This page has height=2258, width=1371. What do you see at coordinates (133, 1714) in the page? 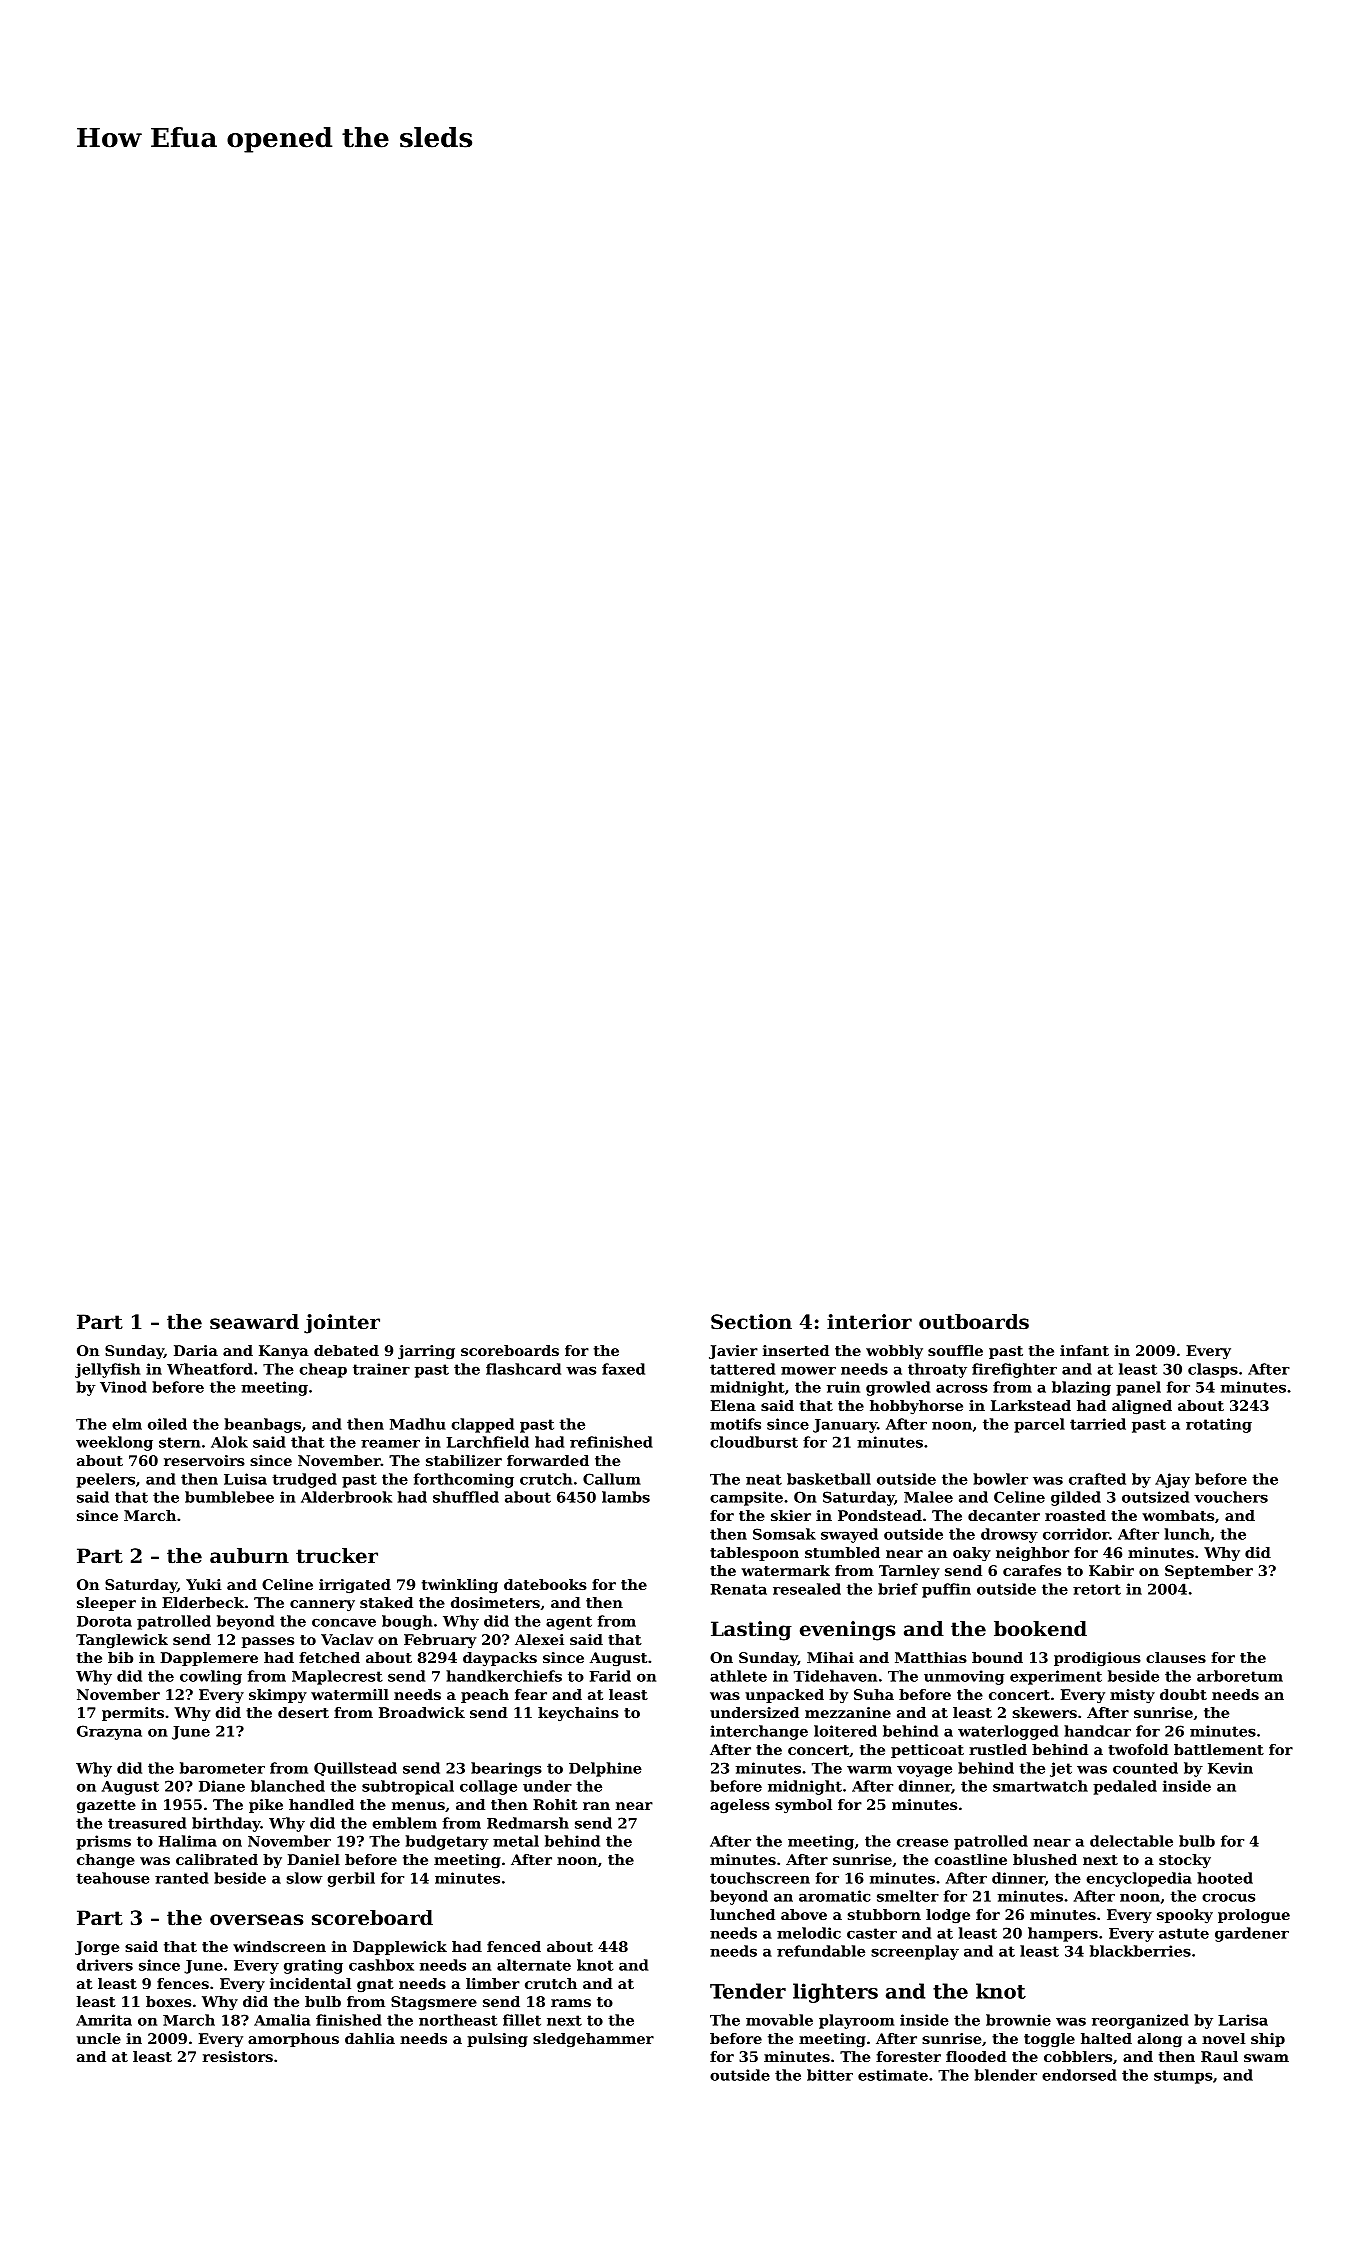
I see `permits` at bounding box center [133, 1714].
